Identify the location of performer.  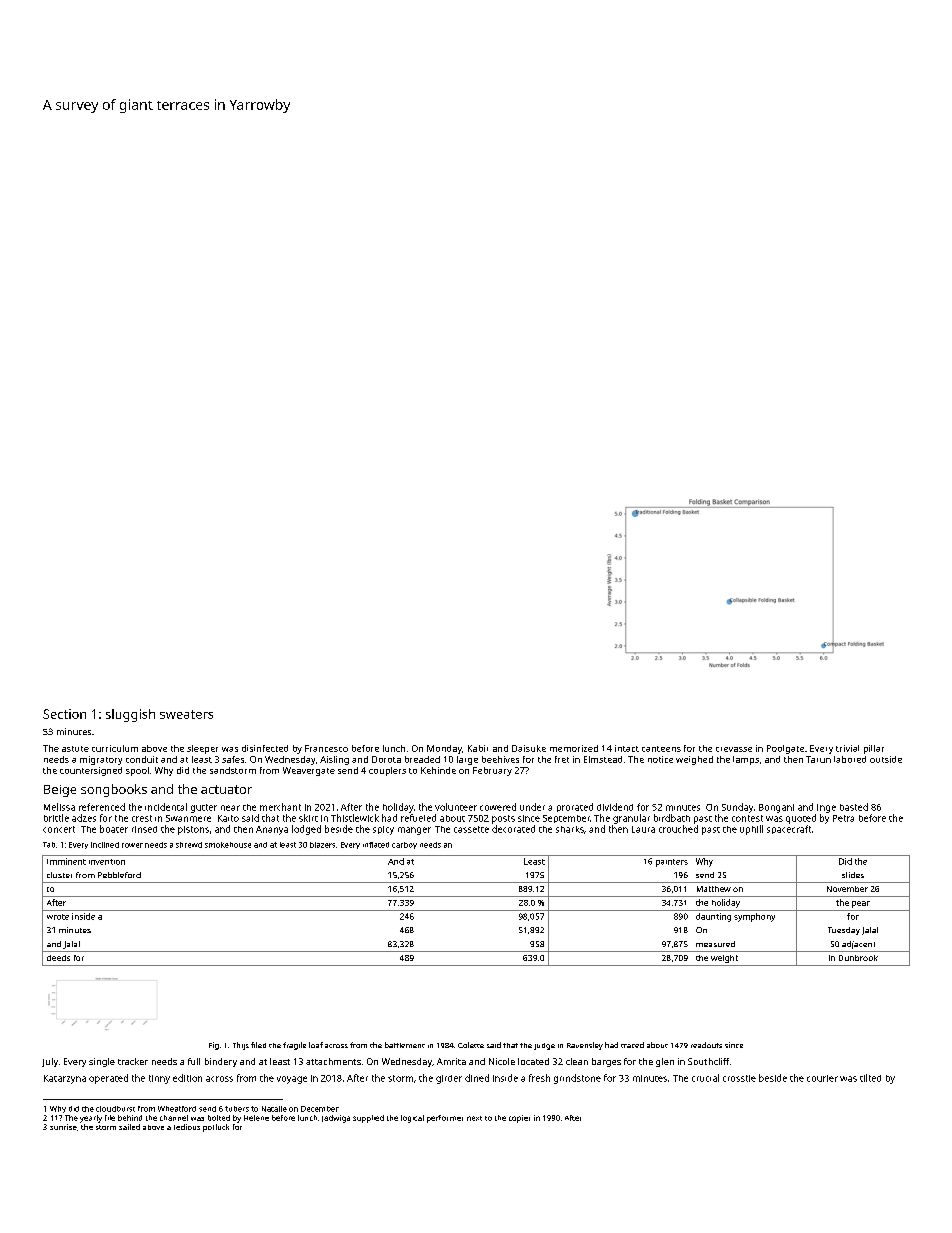
(445, 1119).
